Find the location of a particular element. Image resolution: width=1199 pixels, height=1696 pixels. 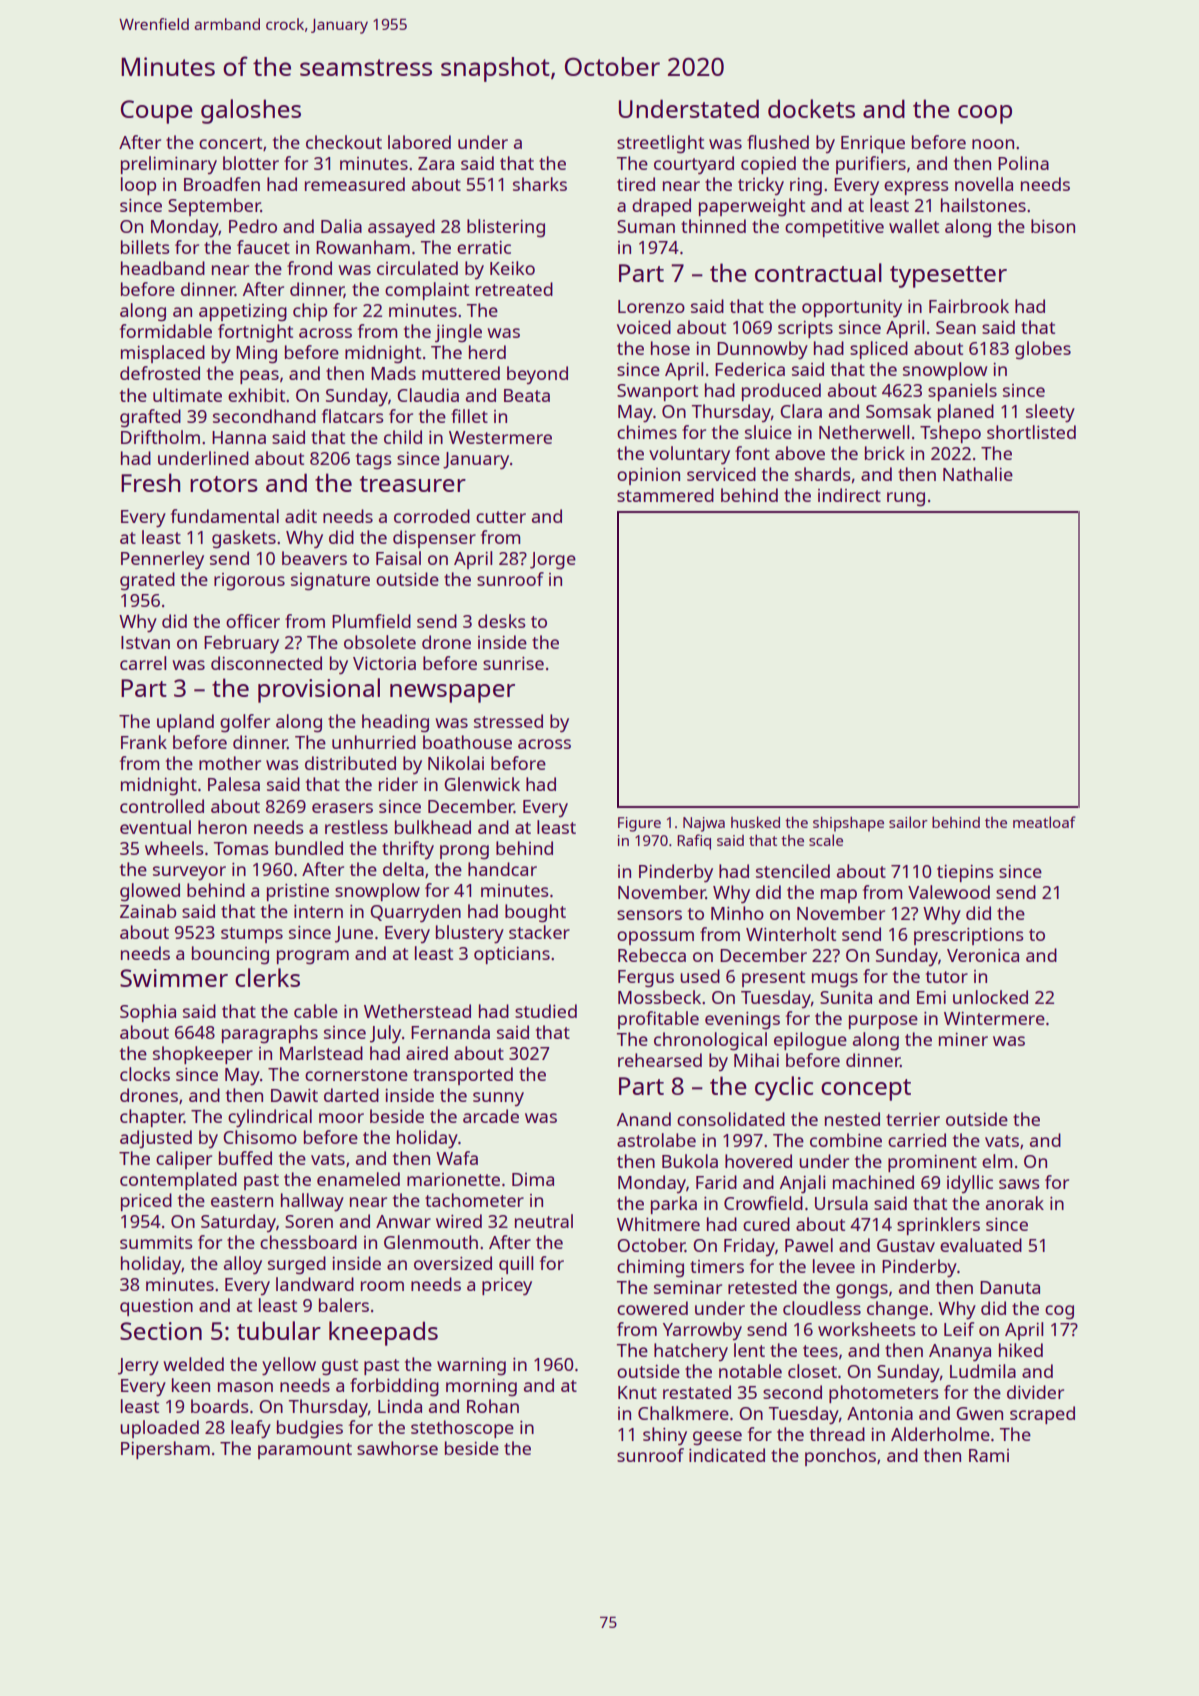

rider is located at coordinates (398, 784).
